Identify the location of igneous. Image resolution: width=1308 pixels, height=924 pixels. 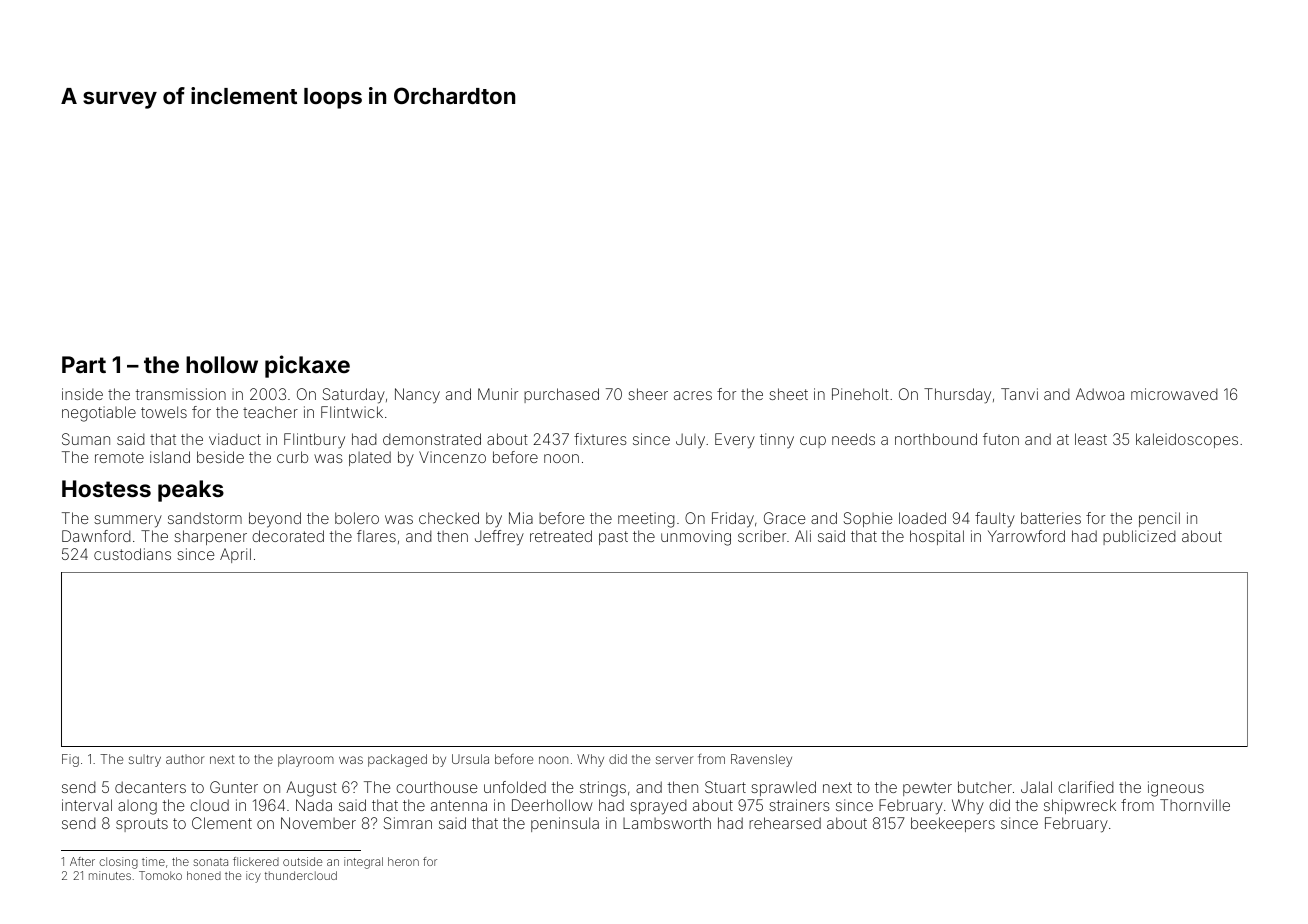
(1176, 789).
